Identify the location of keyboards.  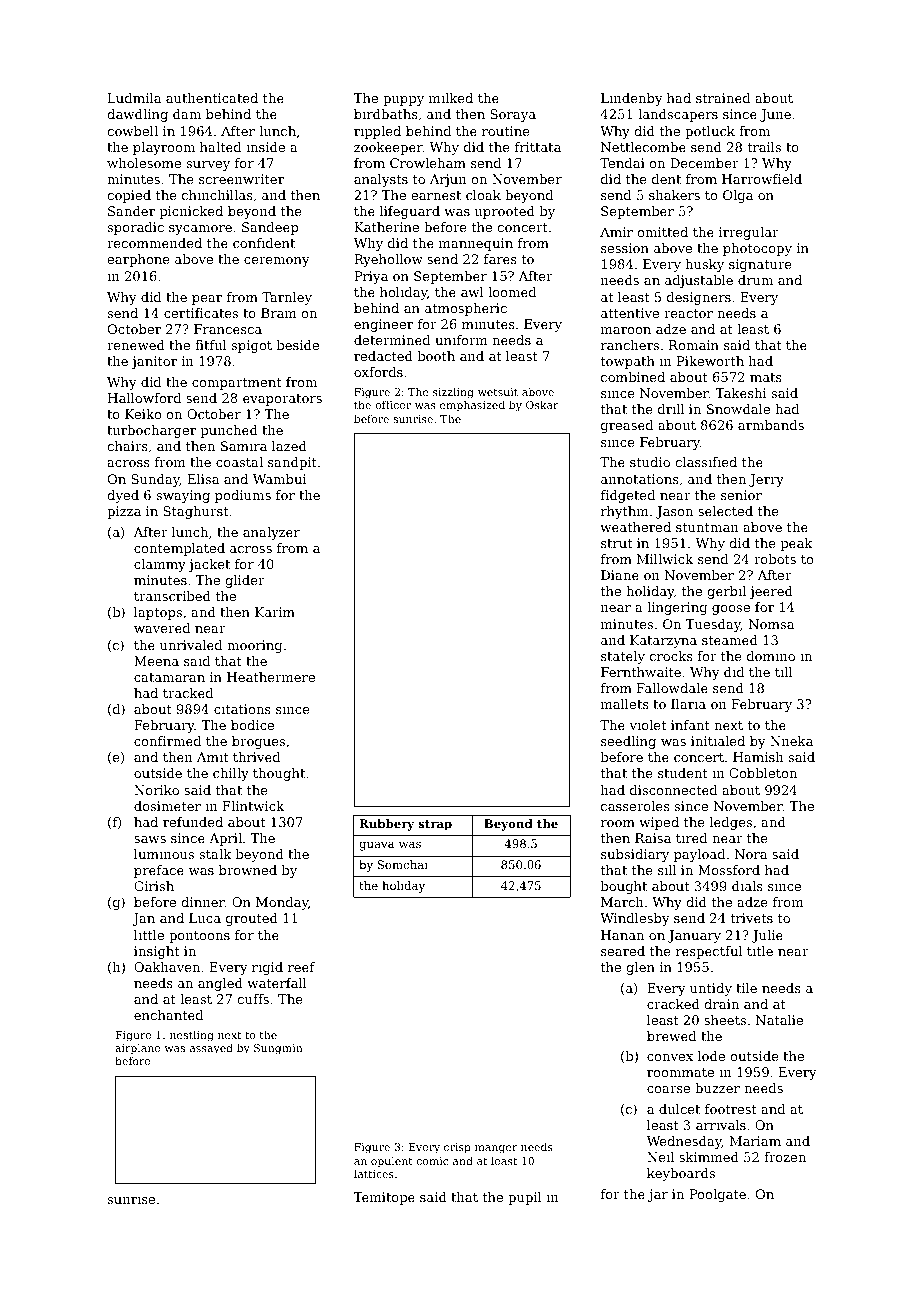
(681, 1174).
